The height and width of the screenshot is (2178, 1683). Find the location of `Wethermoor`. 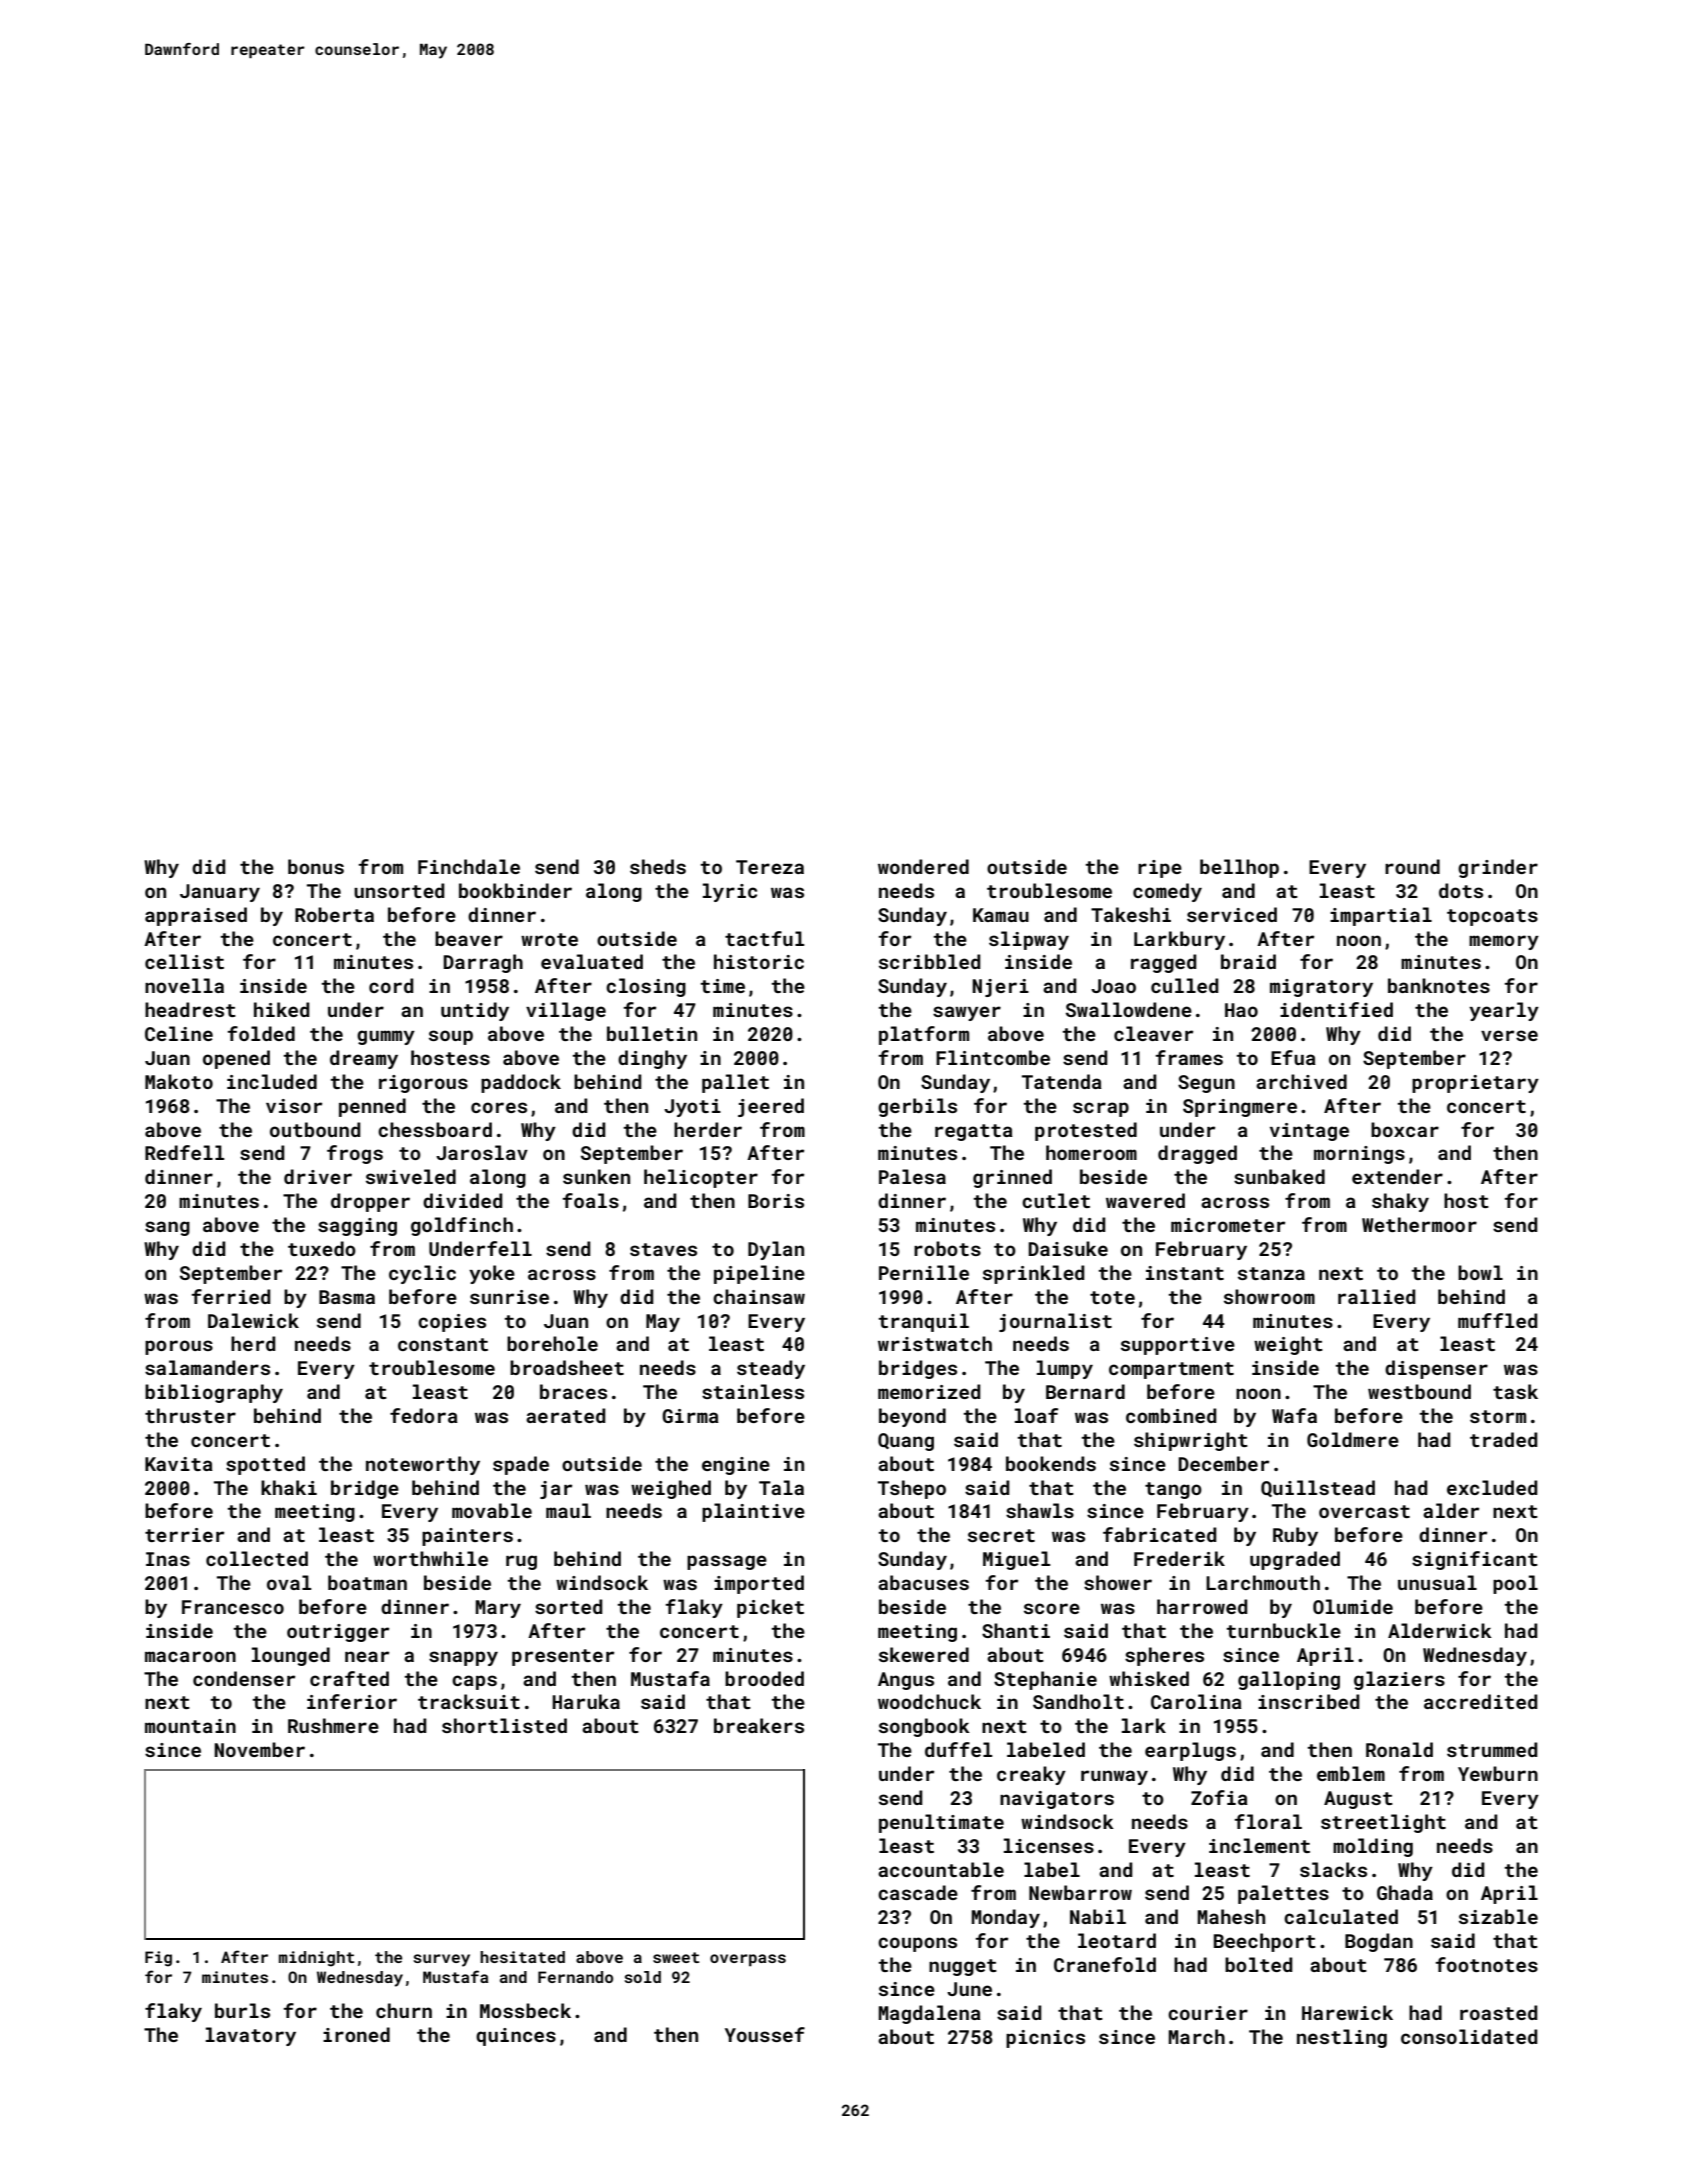

Wethermoor is located at coordinates (1419, 1224).
